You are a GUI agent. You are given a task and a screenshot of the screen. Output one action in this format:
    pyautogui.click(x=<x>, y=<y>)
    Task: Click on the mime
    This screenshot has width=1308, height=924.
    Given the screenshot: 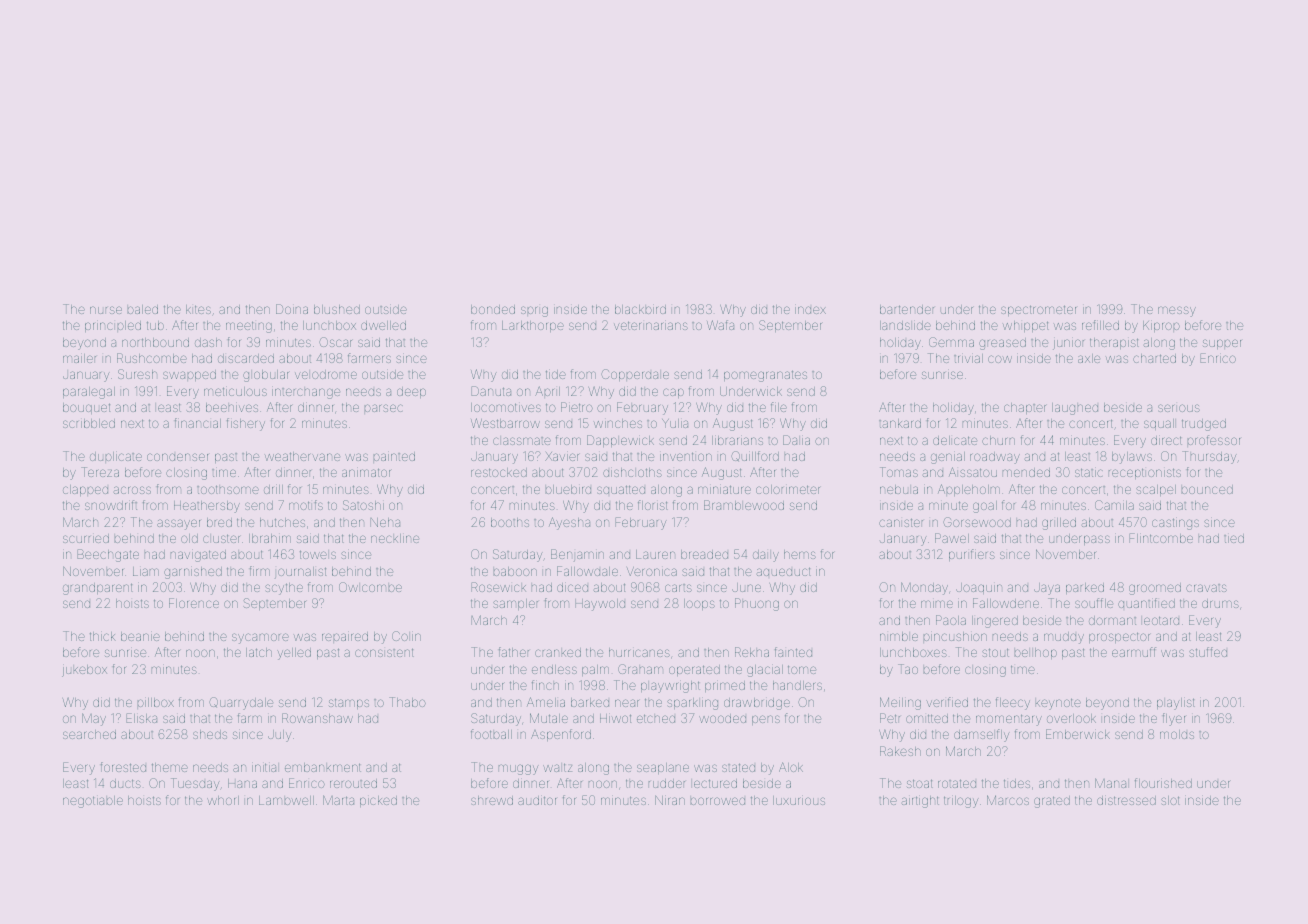 What is the action you would take?
    pyautogui.click(x=937, y=604)
